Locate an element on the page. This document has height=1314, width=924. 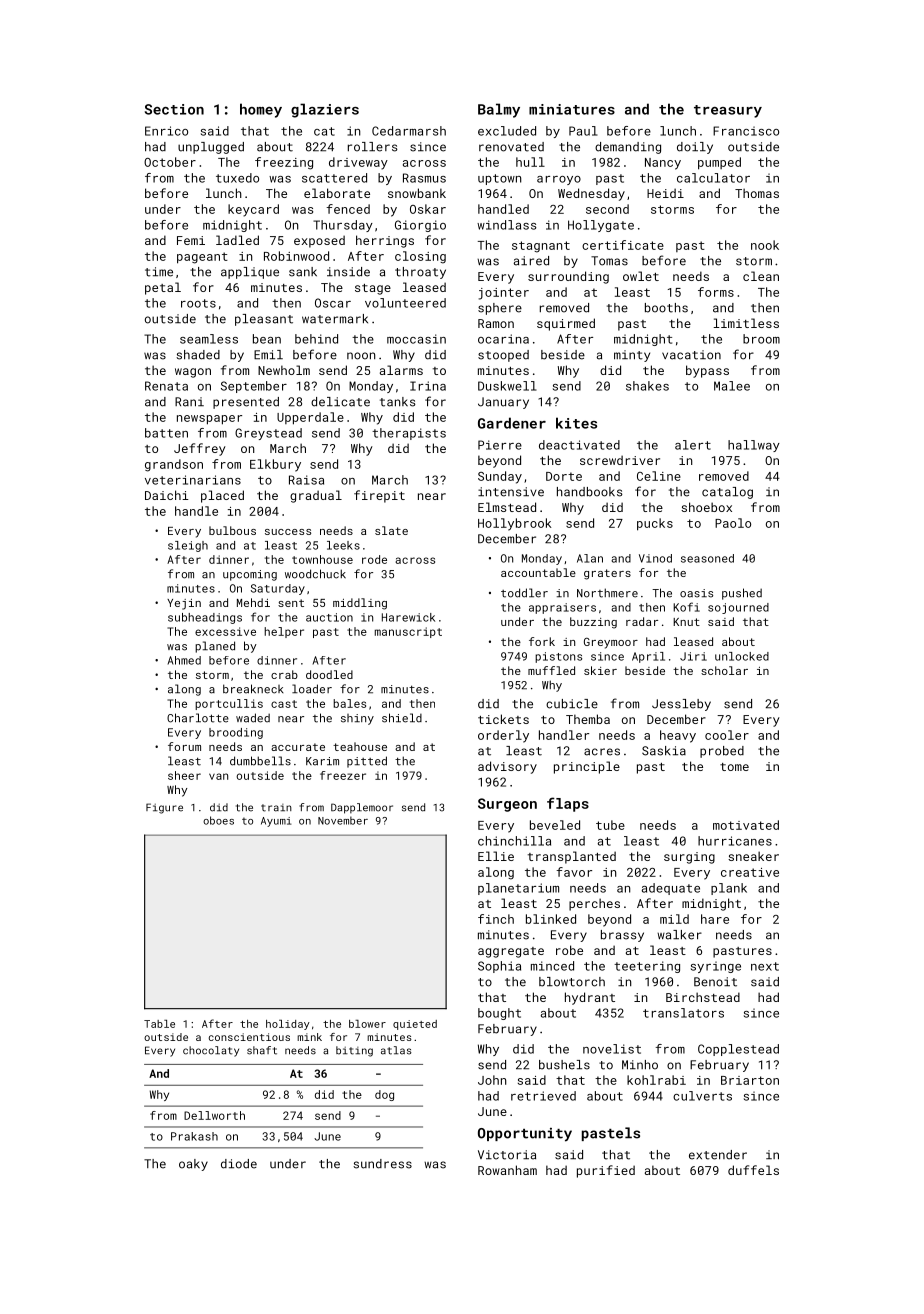
delicate is located at coordinates (340, 402).
